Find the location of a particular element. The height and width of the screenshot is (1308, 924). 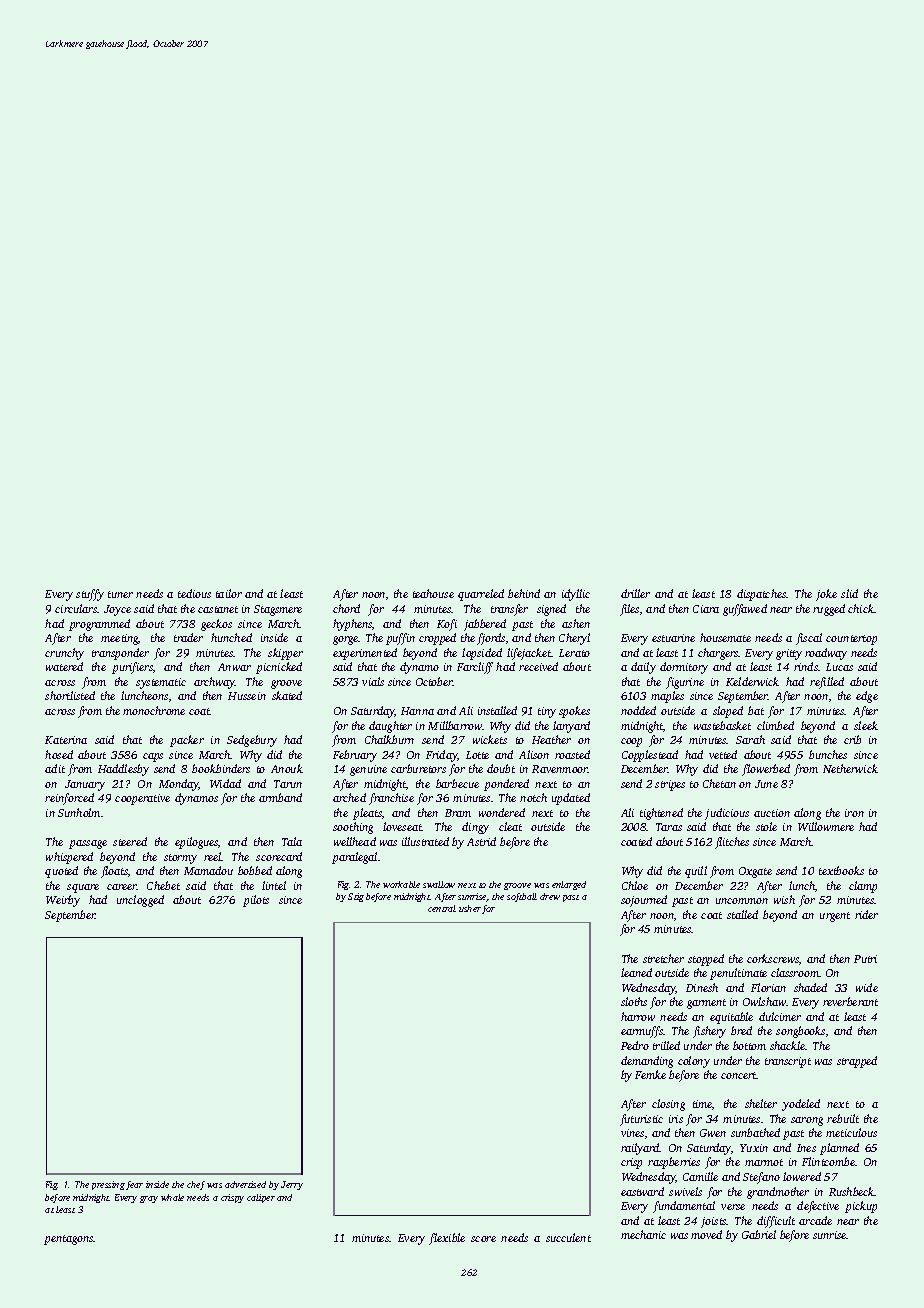

Pedro is located at coordinates (635, 1045).
